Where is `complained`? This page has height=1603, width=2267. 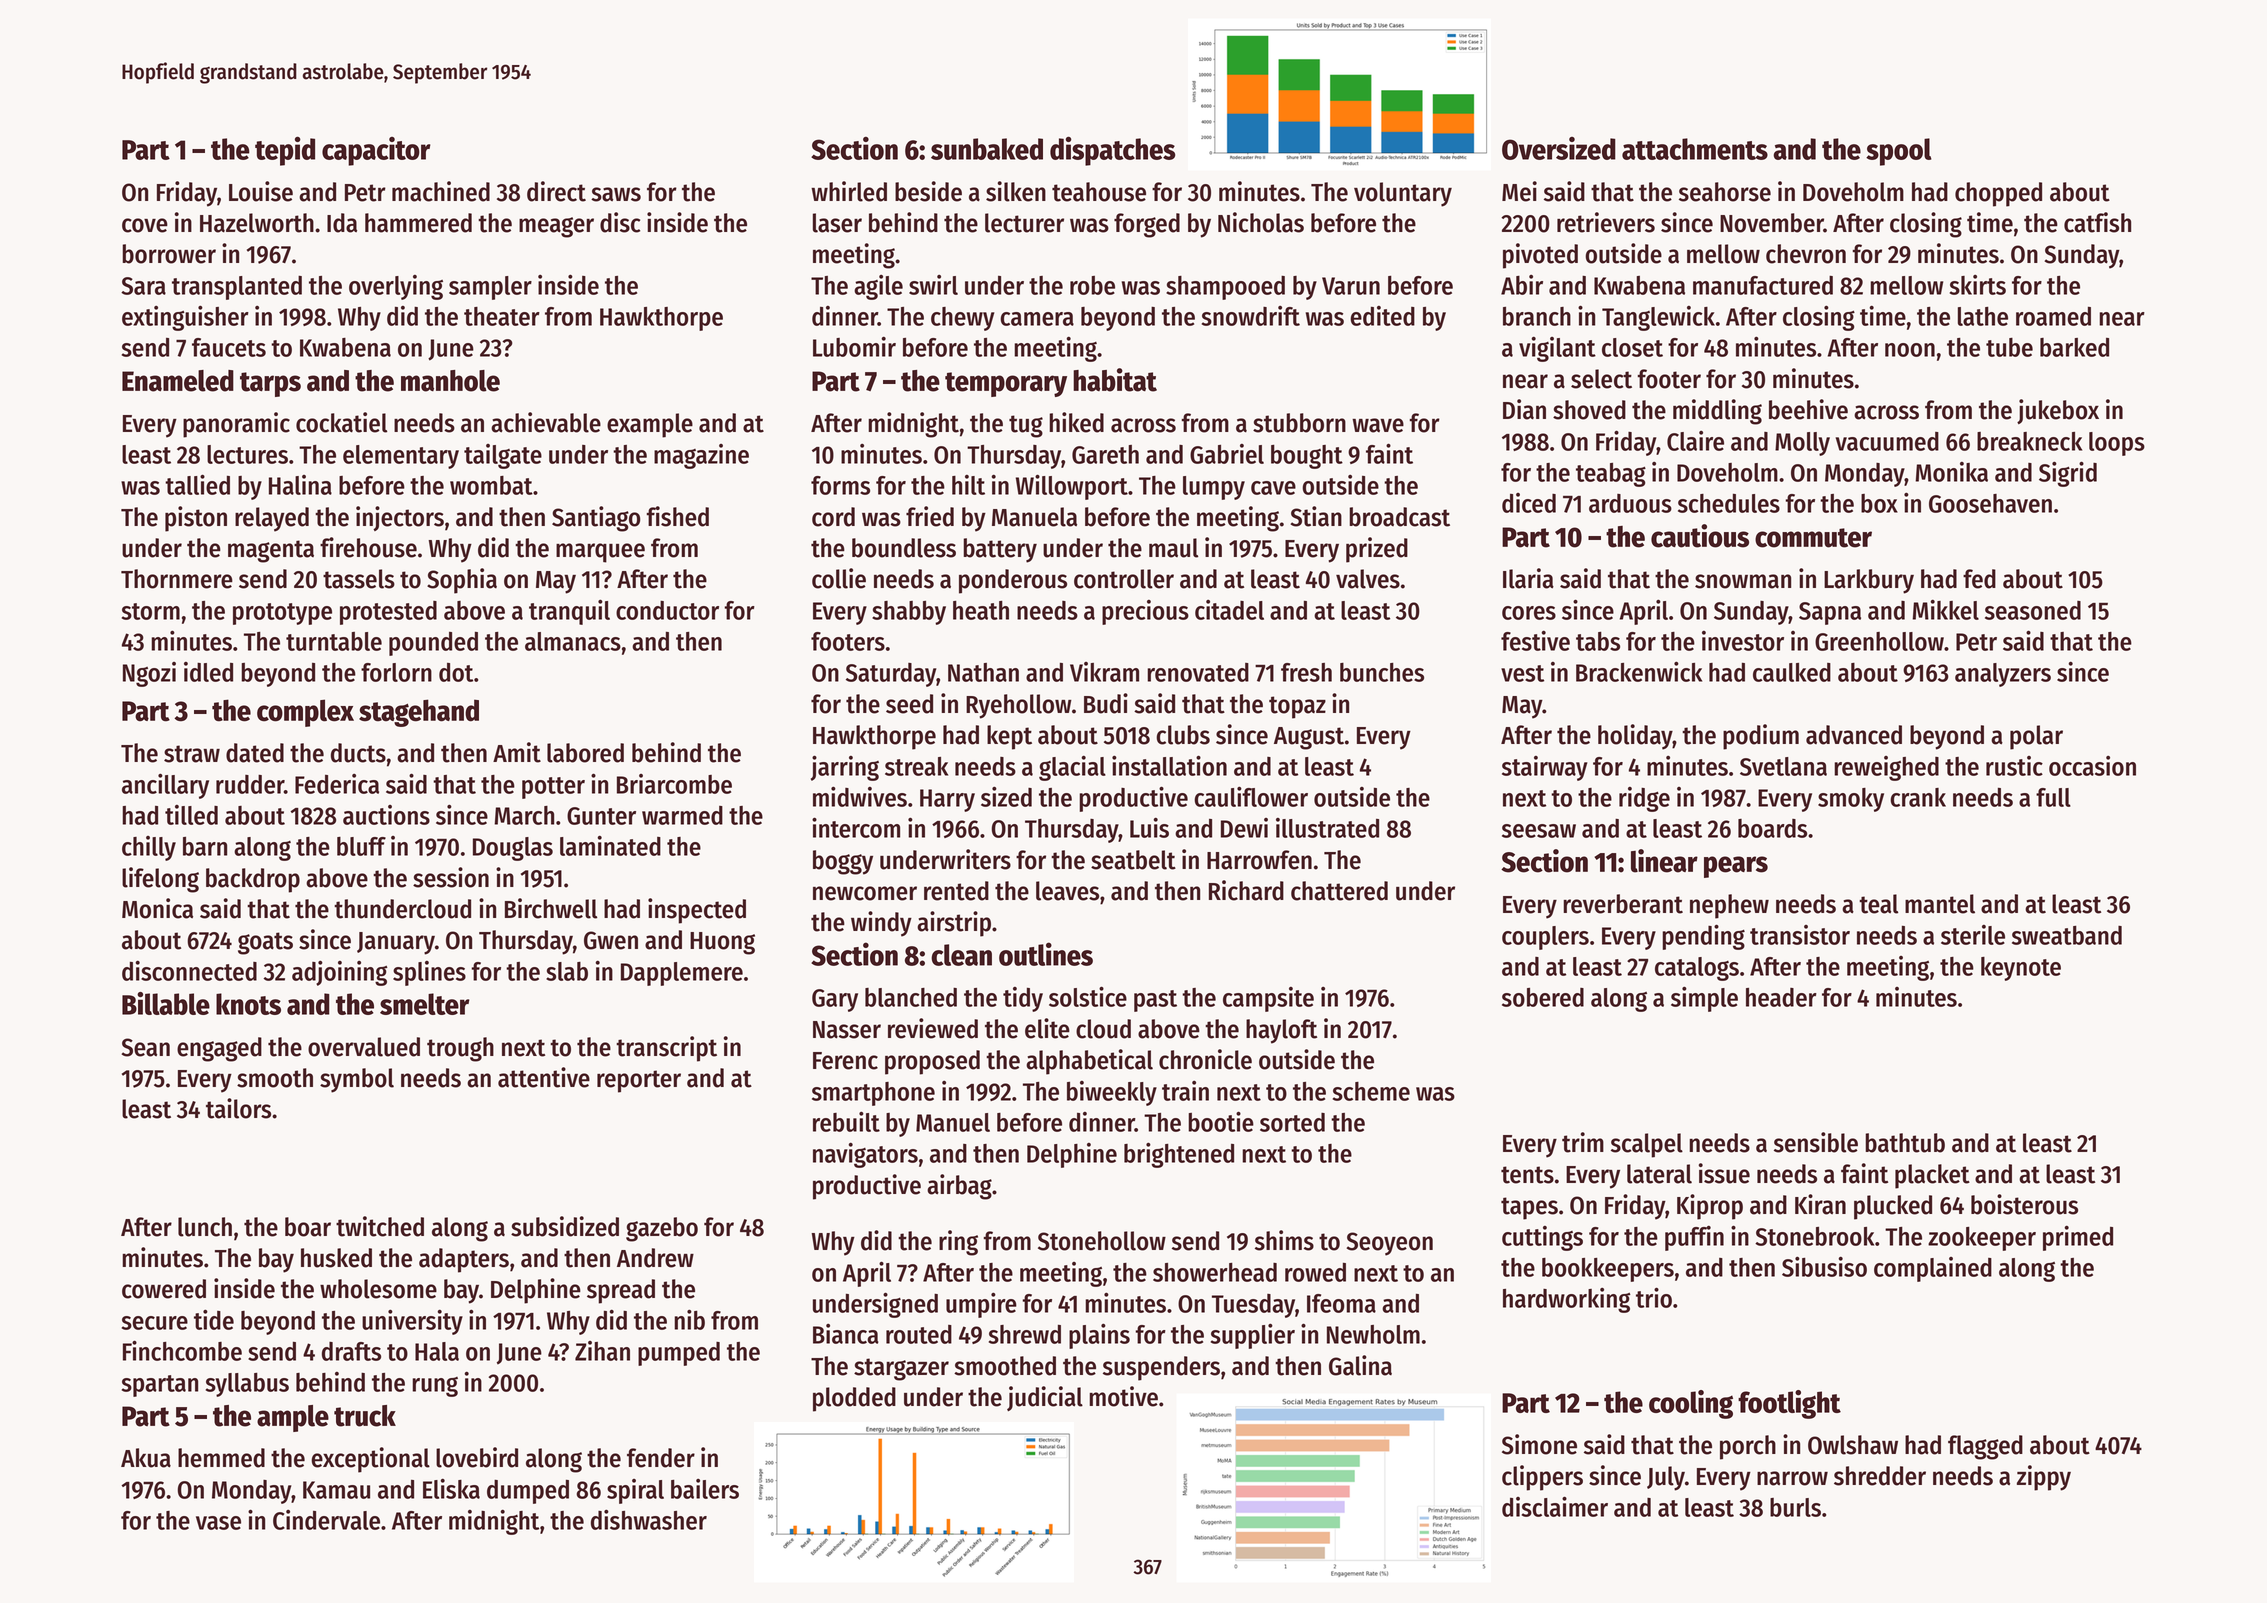
complained is located at coordinates (1933, 1269).
